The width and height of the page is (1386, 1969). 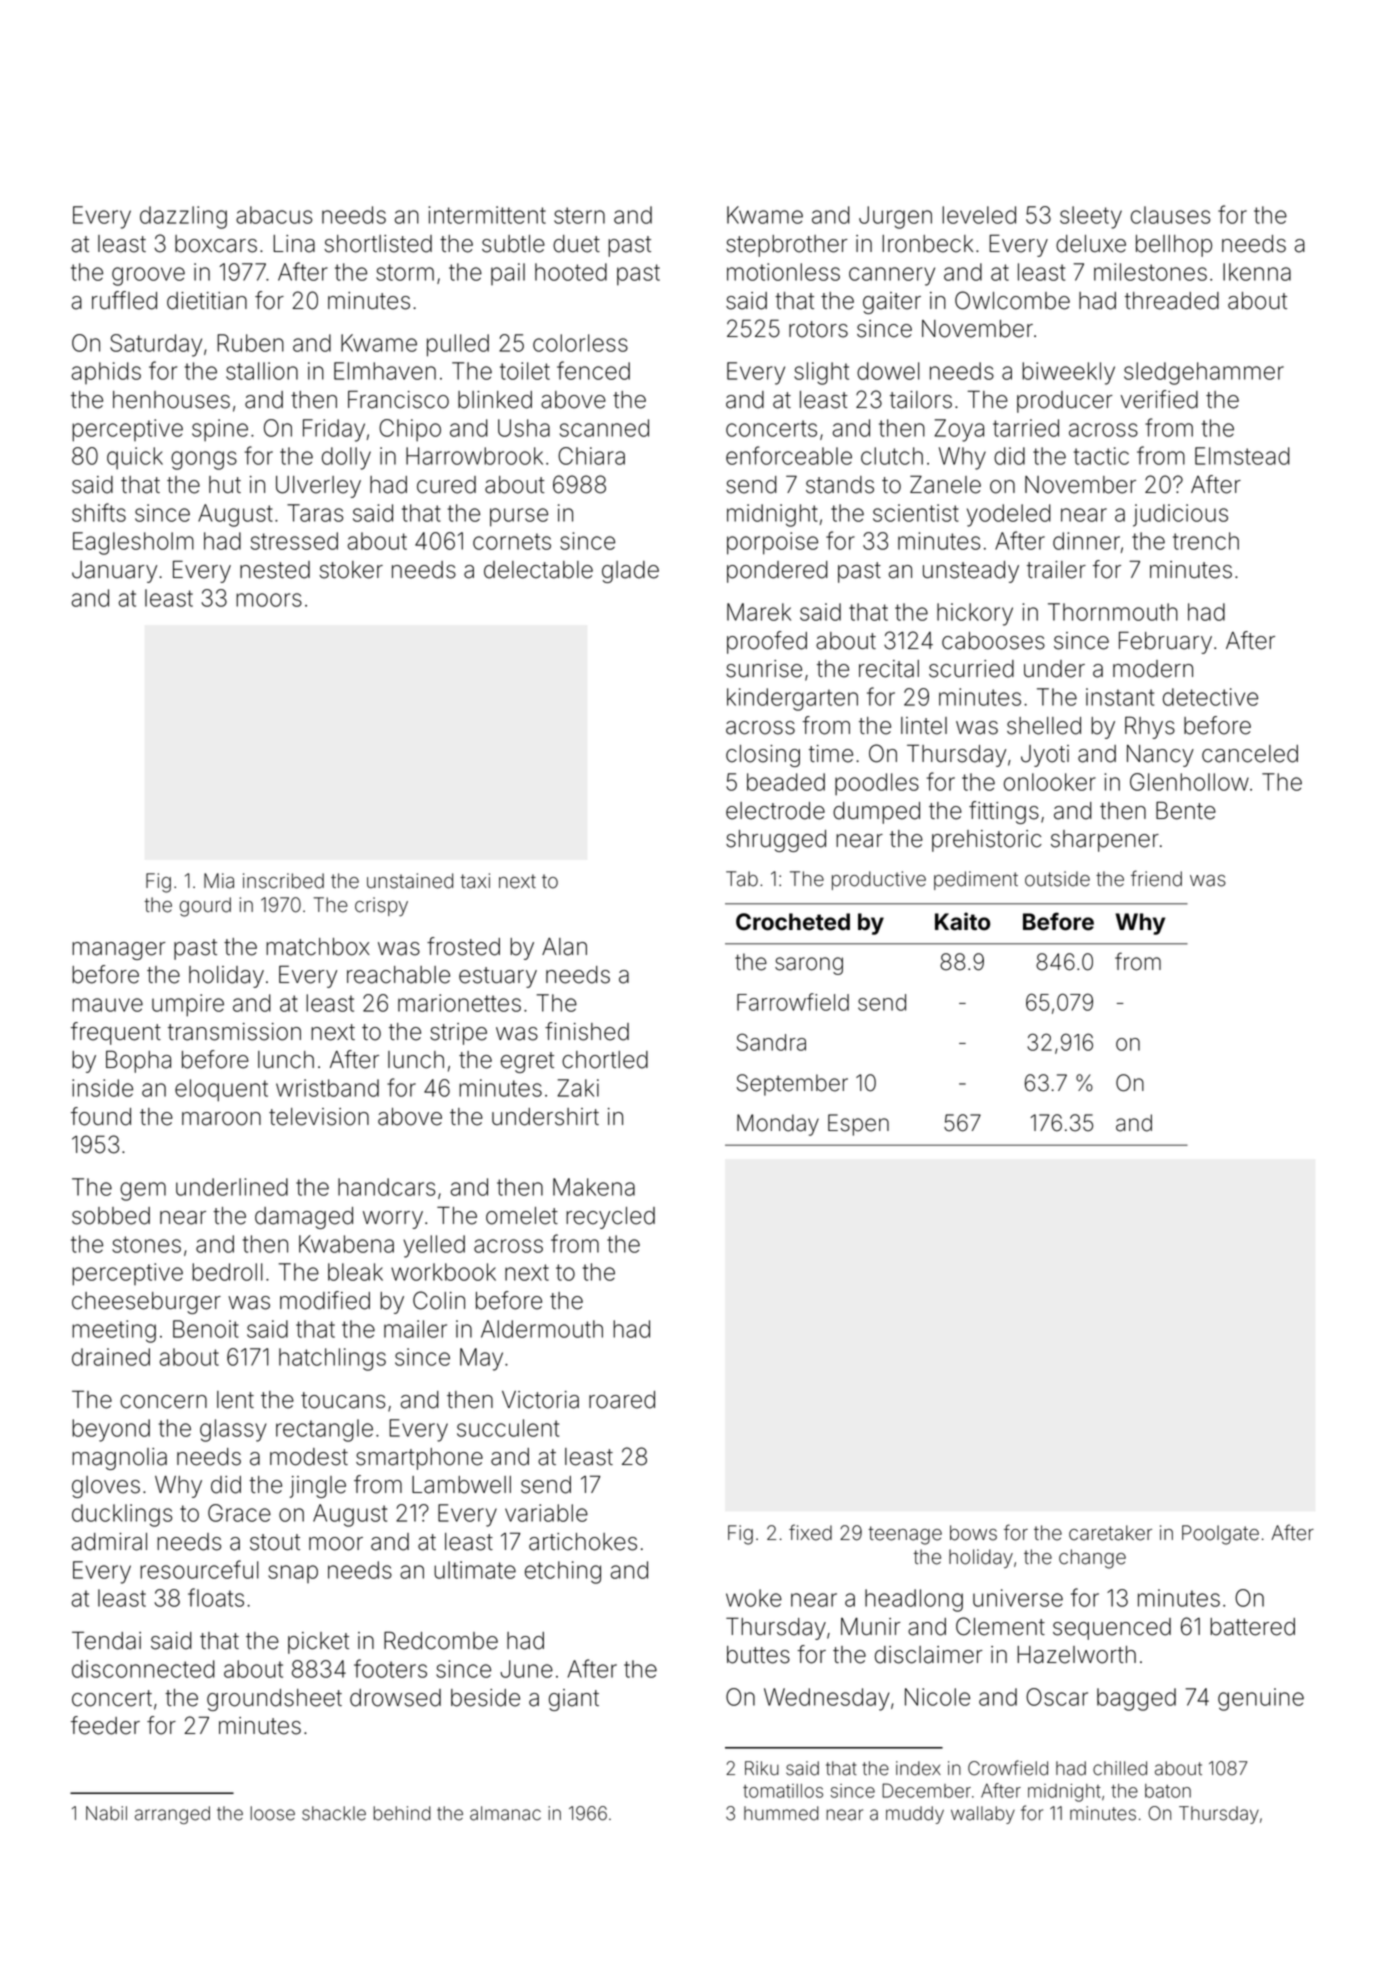 I want to click on beyond, so click(x=111, y=1430).
